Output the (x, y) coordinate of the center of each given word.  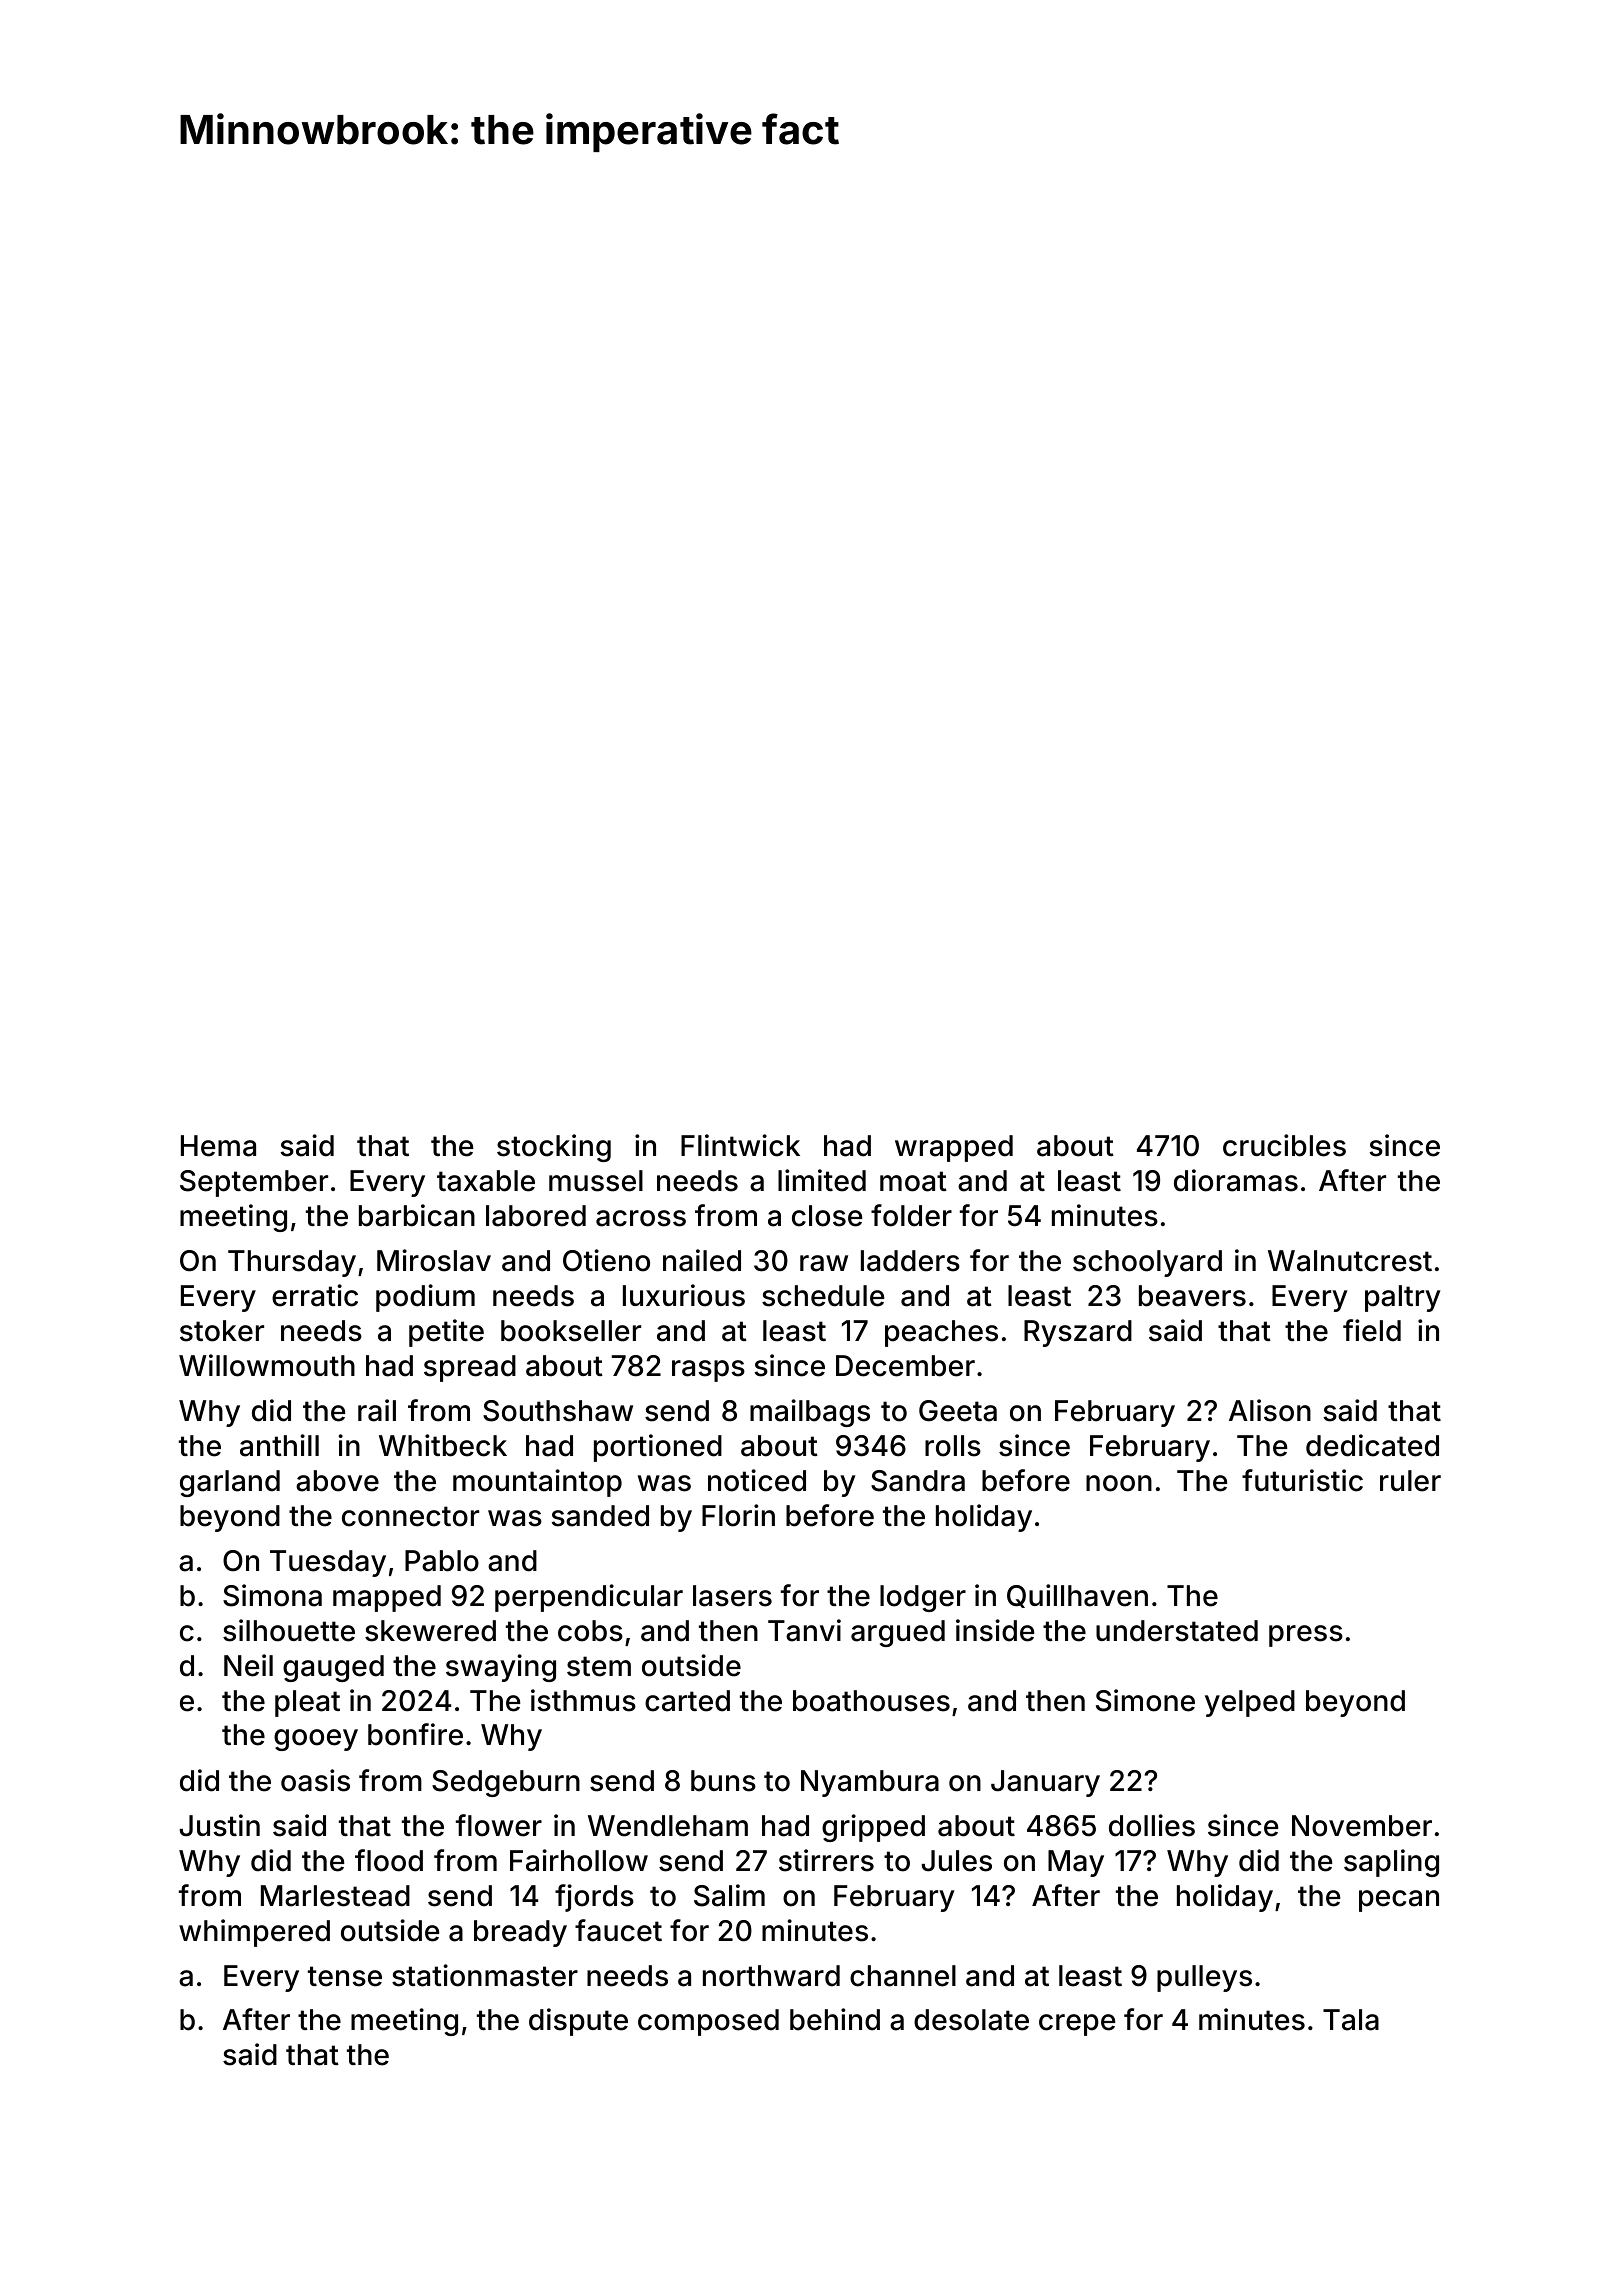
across (641, 1218)
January (1045, 1783)
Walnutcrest (1350, 1261)
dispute (578, 2022)
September (254, 1183)
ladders (910, 1261)
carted (687, 1701)
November (1362, 1826)
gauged (333, 1668)
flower (499, 1825)
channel (903, 1976)
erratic (315, 1295)
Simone (1145, 1700)
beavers (1192, 1296)
